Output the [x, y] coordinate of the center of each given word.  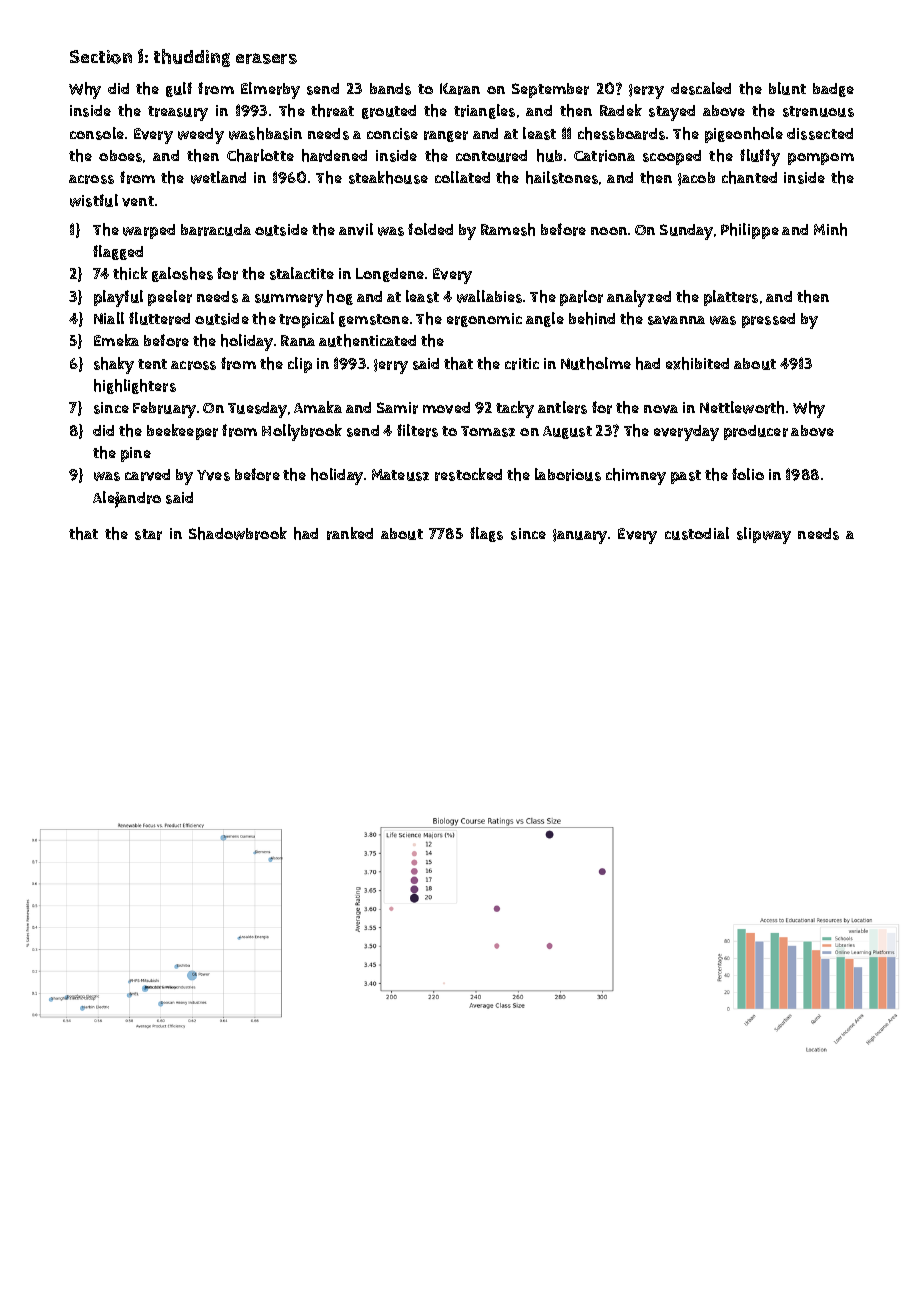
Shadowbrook [238, 533]
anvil [356, 229]
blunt [787, 88]
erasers [266, 58]
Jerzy [646, 91]
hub [549, 155]
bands [390, 89]
